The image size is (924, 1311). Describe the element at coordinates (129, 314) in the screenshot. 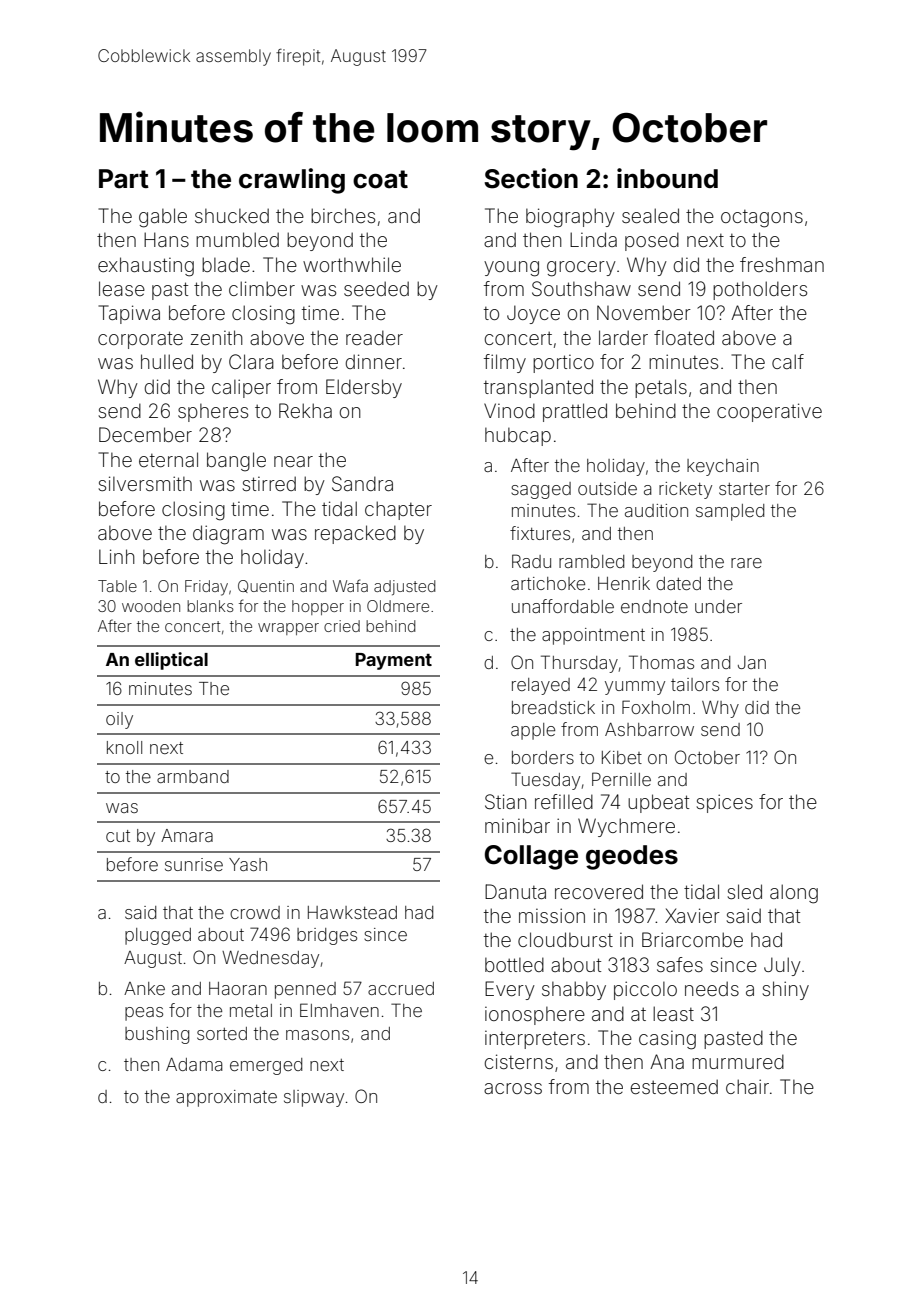

I see `Tapiwa` at that location.
